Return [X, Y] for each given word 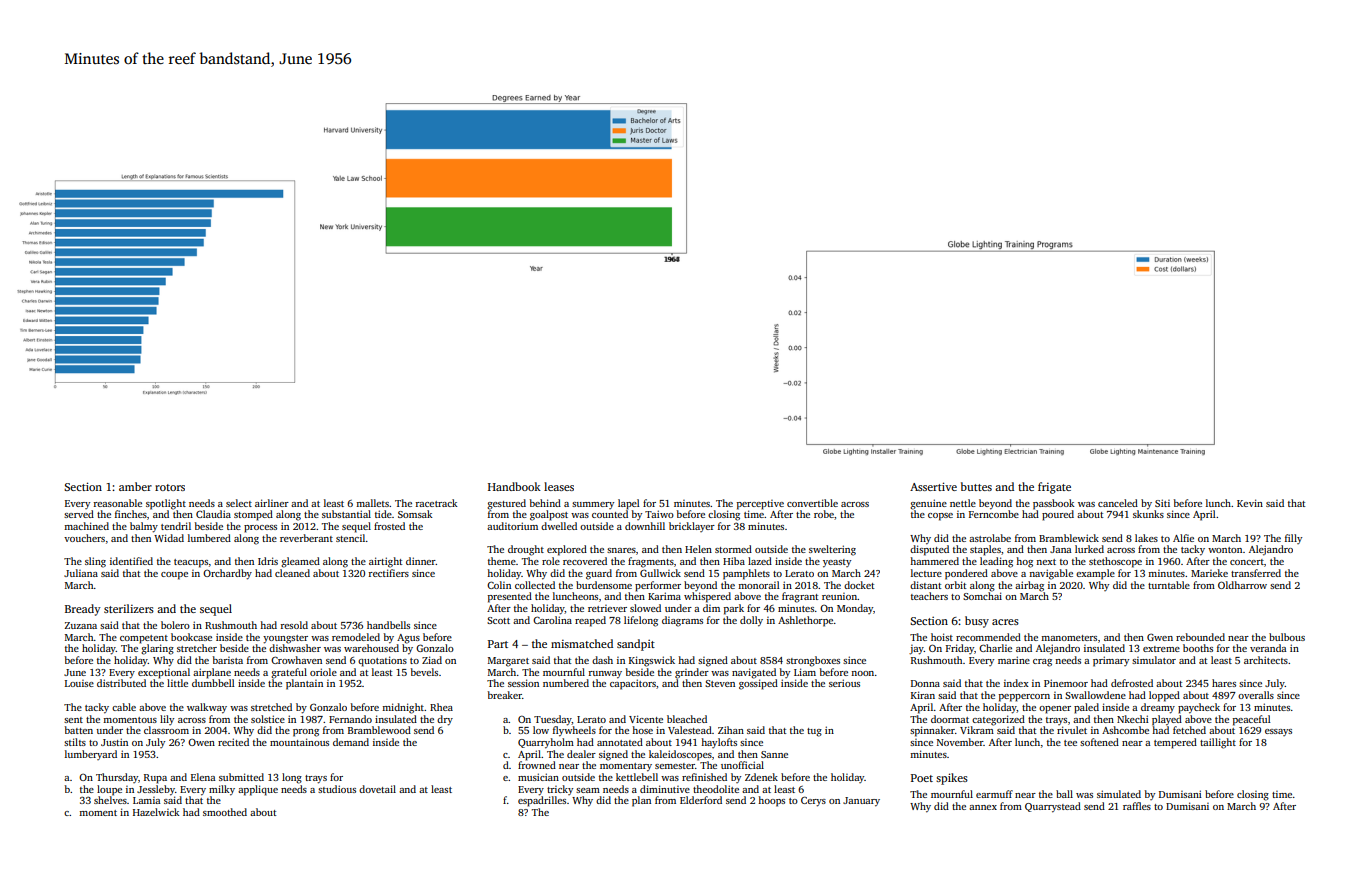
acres [1005, 622]
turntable [1169, 585]
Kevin [1250, 503]
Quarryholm [546, 743]
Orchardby [227, 574]
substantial [346, 514]
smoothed [225, 812]
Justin [114, 742]
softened [1099, 742]
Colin [499, 585]
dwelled [559, 526]
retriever [607, 608]
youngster [285, 639]
